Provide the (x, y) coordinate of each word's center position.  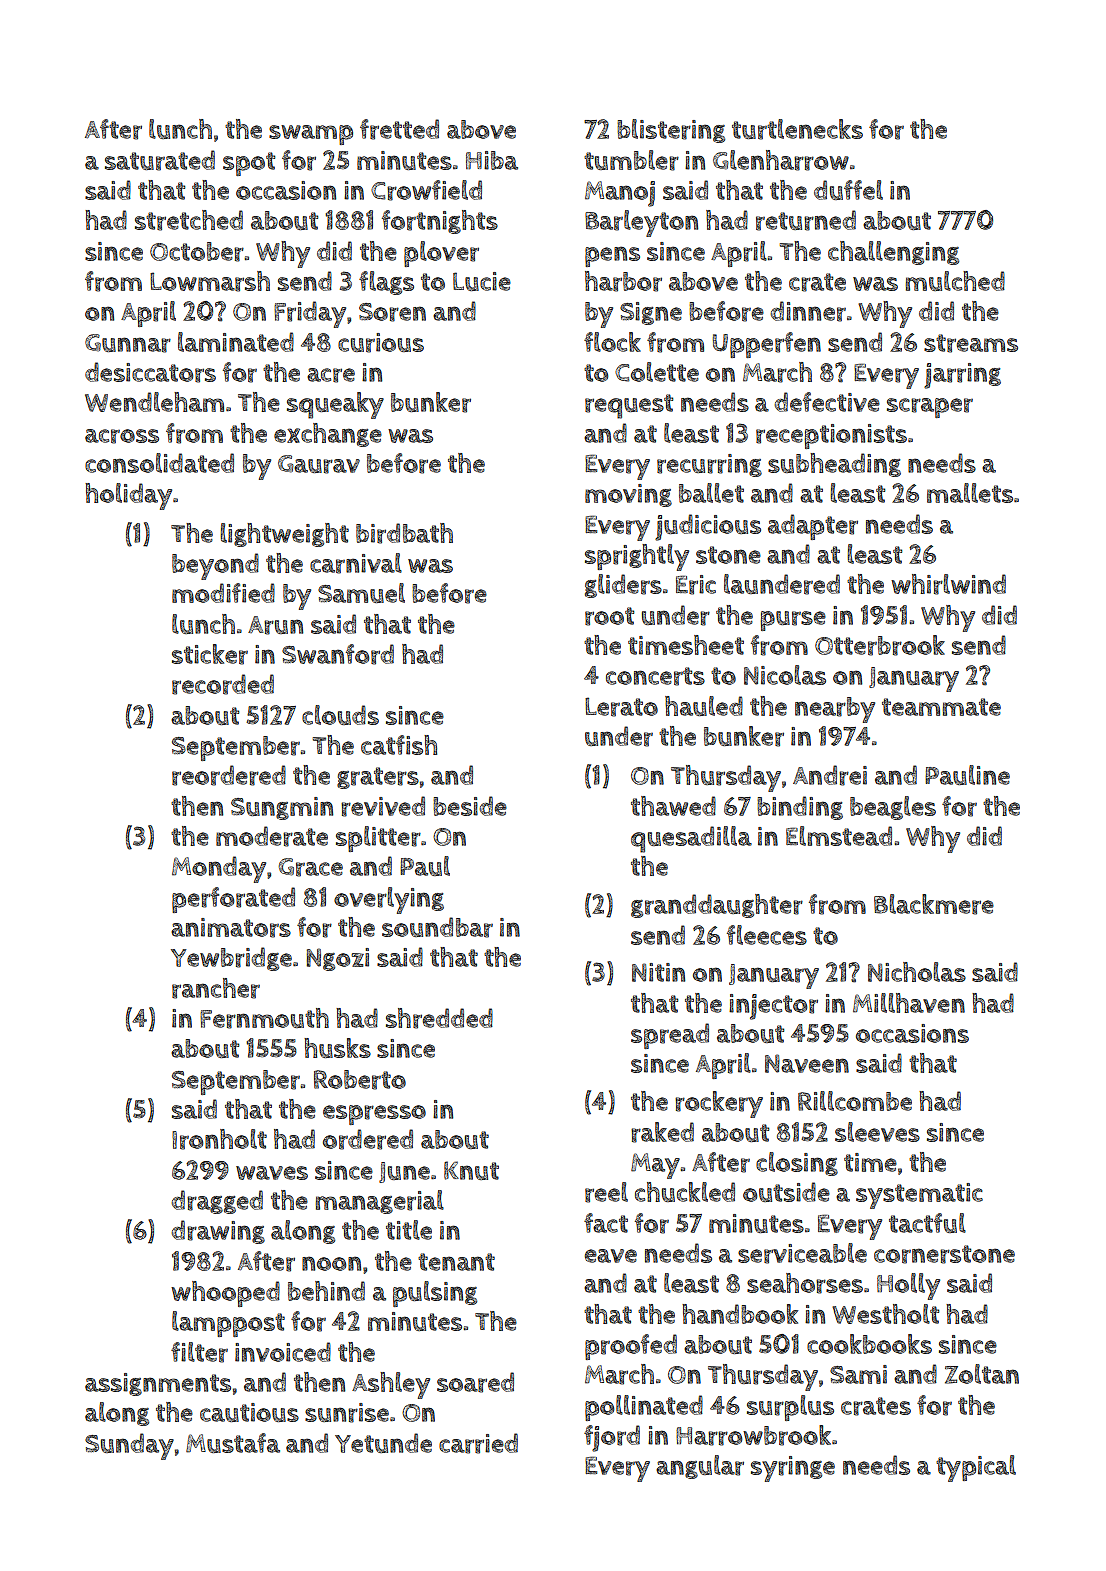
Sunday (129, 1446)
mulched (955, 281)
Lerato (621, 707)
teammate (941, 707)
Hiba (492, 160)
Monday (219, 869)
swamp (311, 135)
